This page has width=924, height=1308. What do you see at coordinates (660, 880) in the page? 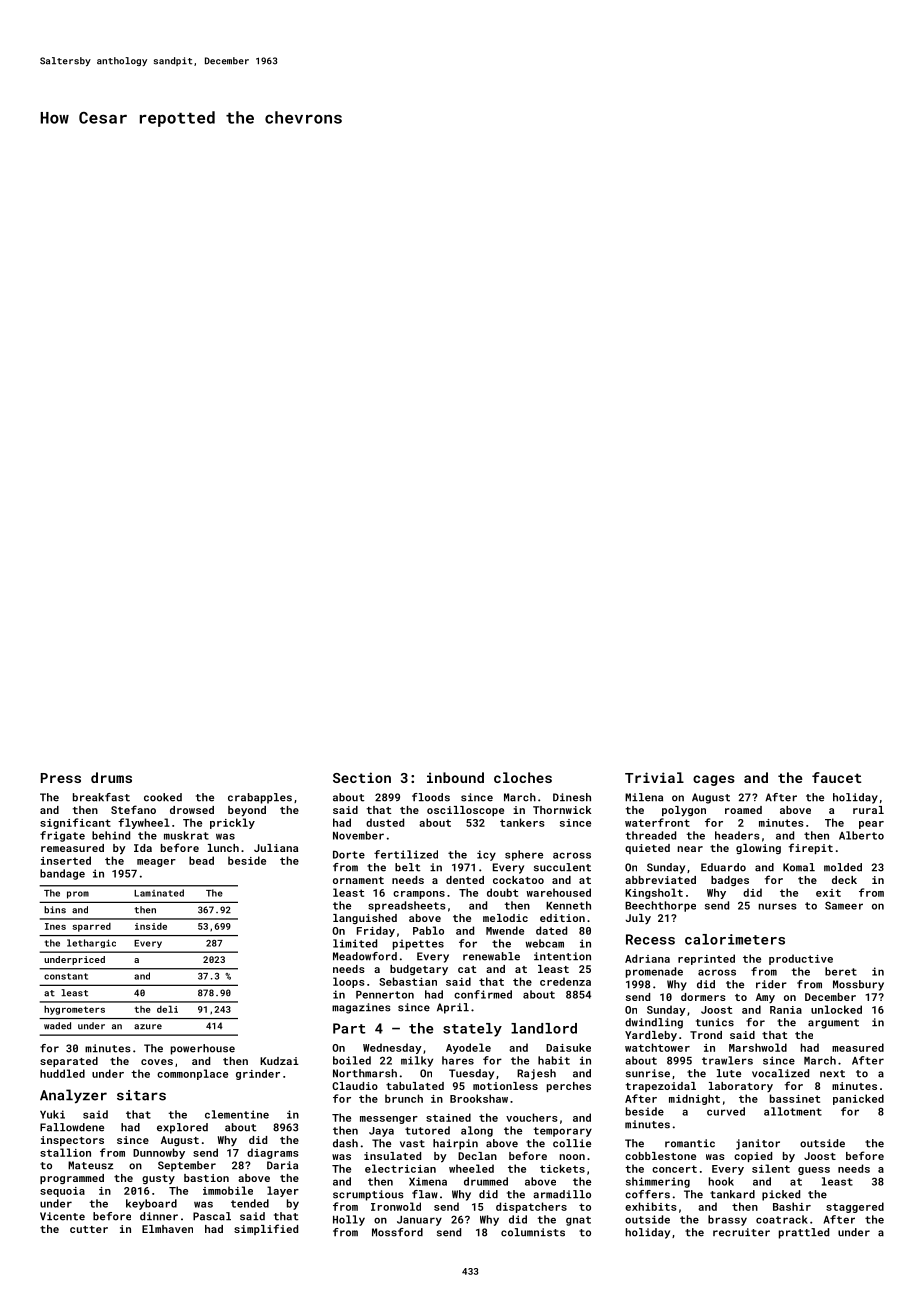
I see `abbreviated` at bounding box center [660, 880].
